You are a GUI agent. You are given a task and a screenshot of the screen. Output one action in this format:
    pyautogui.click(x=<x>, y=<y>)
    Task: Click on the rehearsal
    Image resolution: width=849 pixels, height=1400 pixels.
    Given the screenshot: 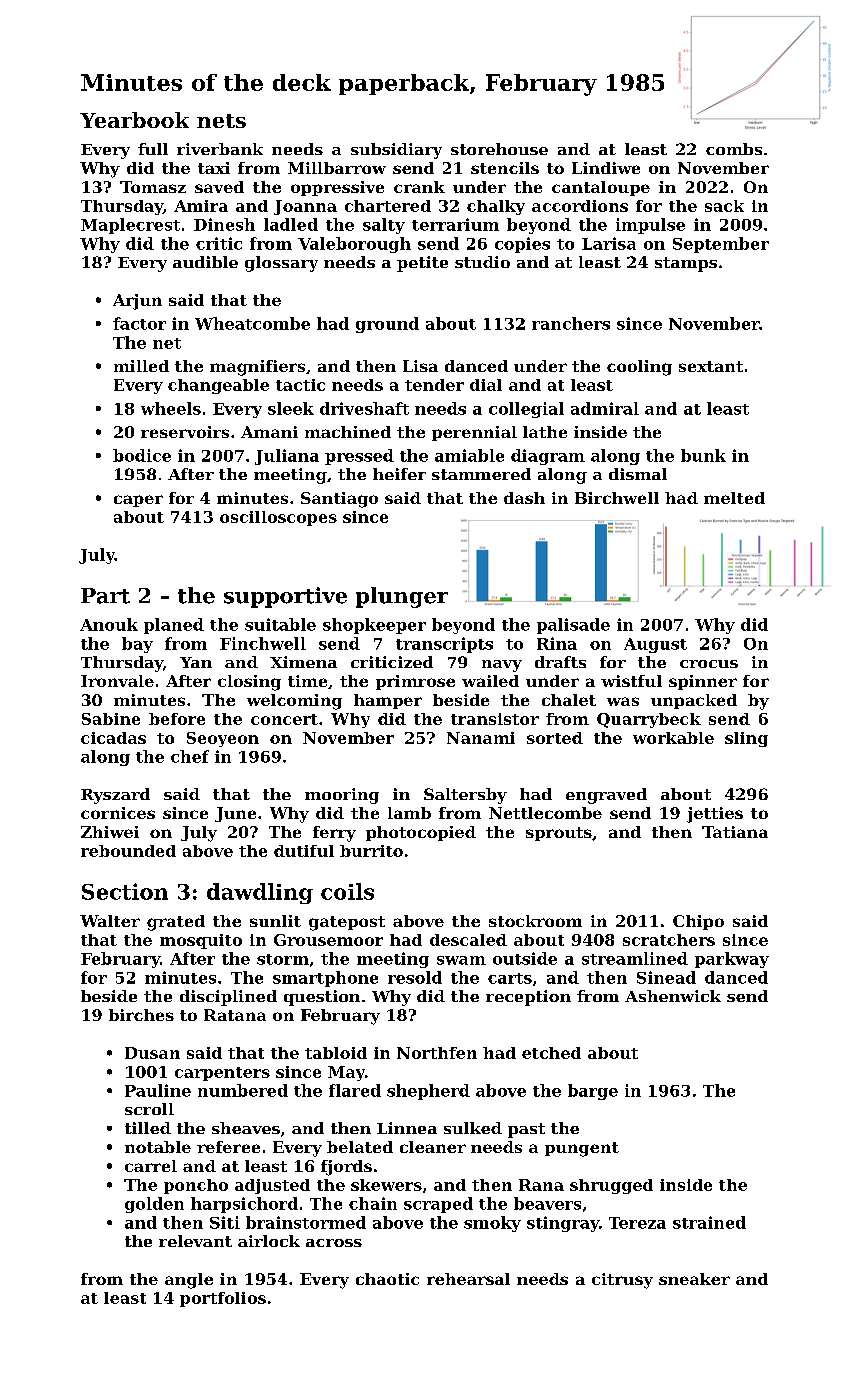 What is the action you would take?
    pyautogui.click(x=468, y=1279)
